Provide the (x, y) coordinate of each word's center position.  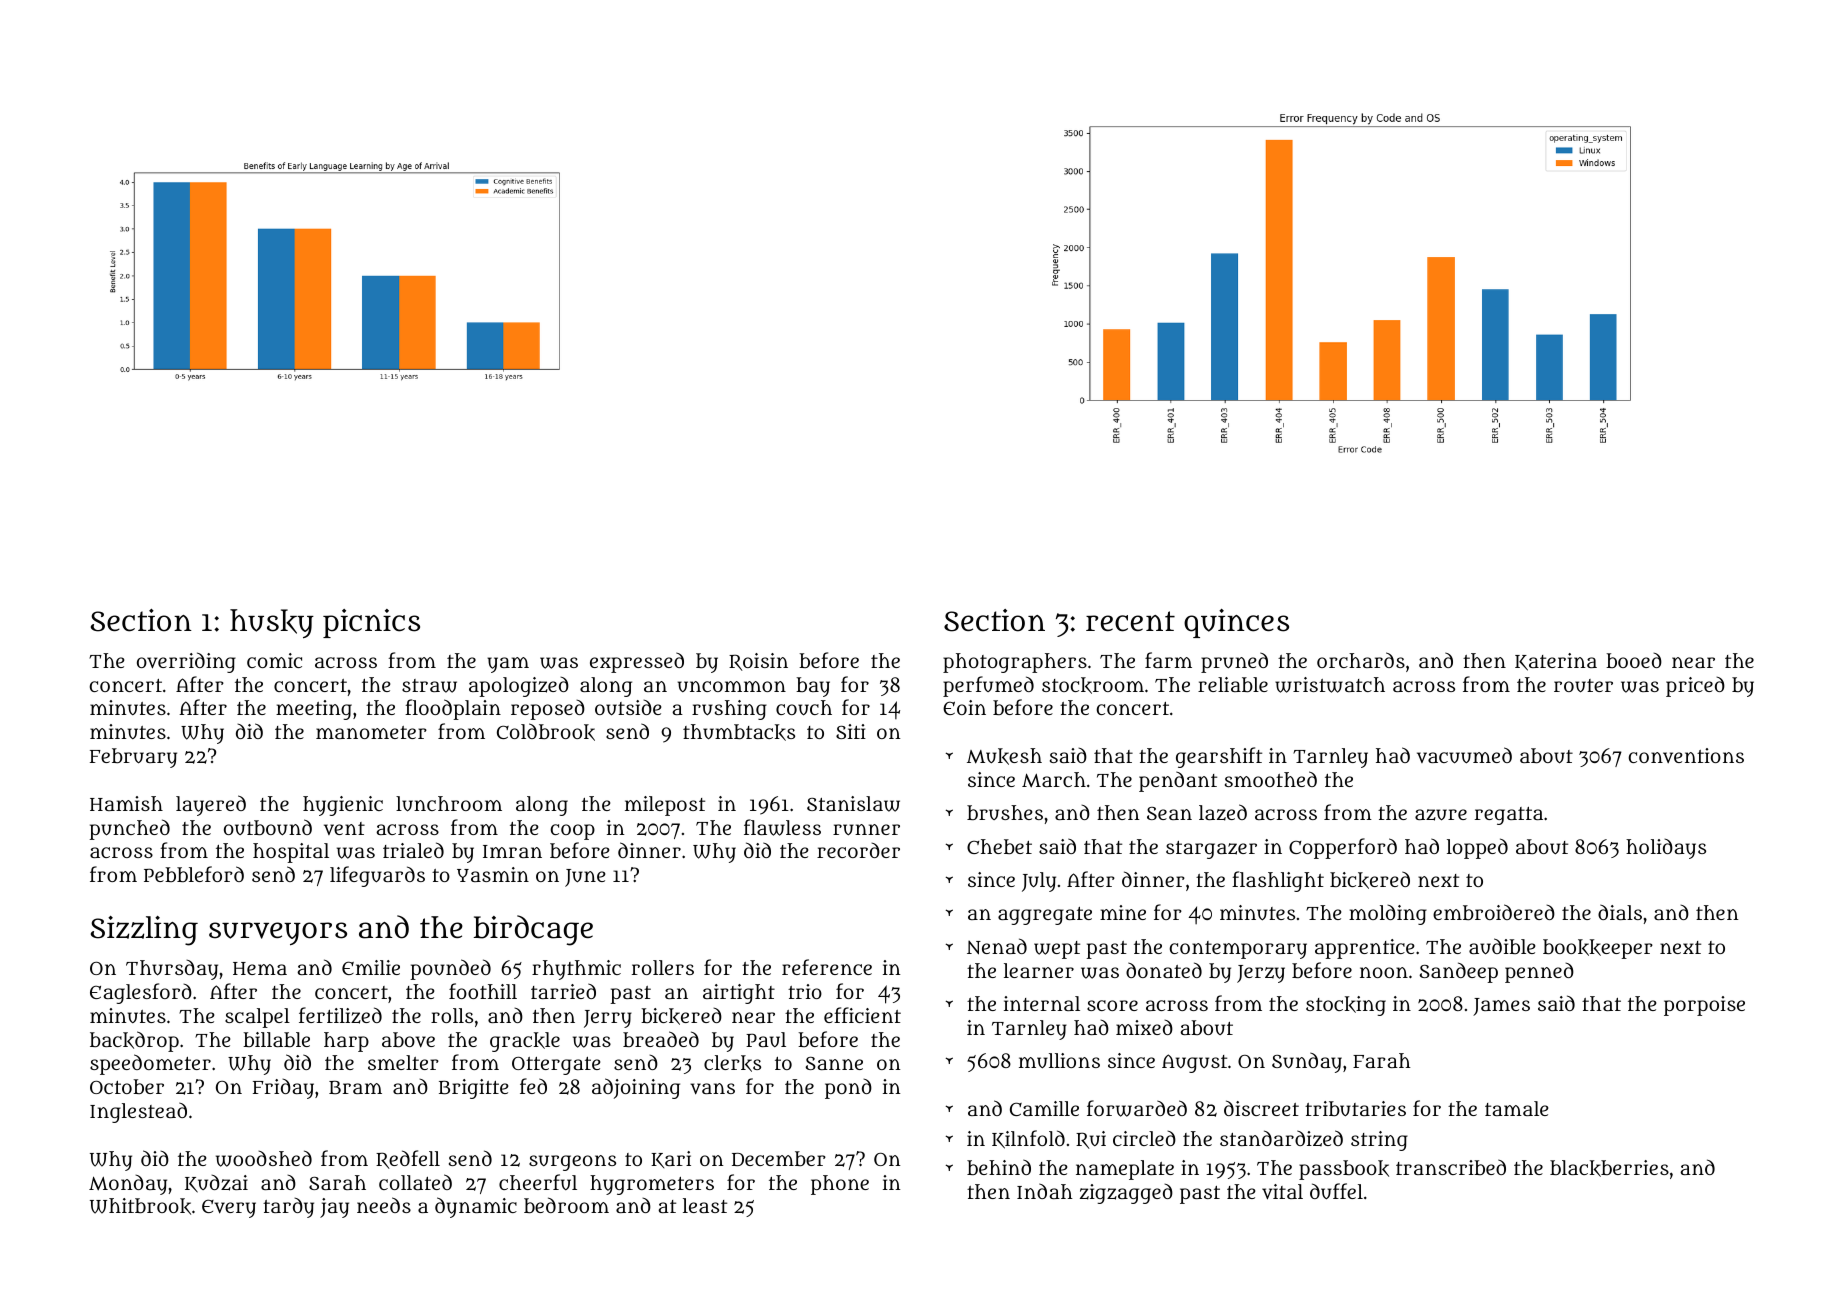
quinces (1236, 623)
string (1379, 1141)
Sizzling (144, 931)
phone (840, 1185)
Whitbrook (140, 1206)
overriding (186, 662)
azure (1441, 815)
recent (1130, 621)
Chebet (999, 846)
